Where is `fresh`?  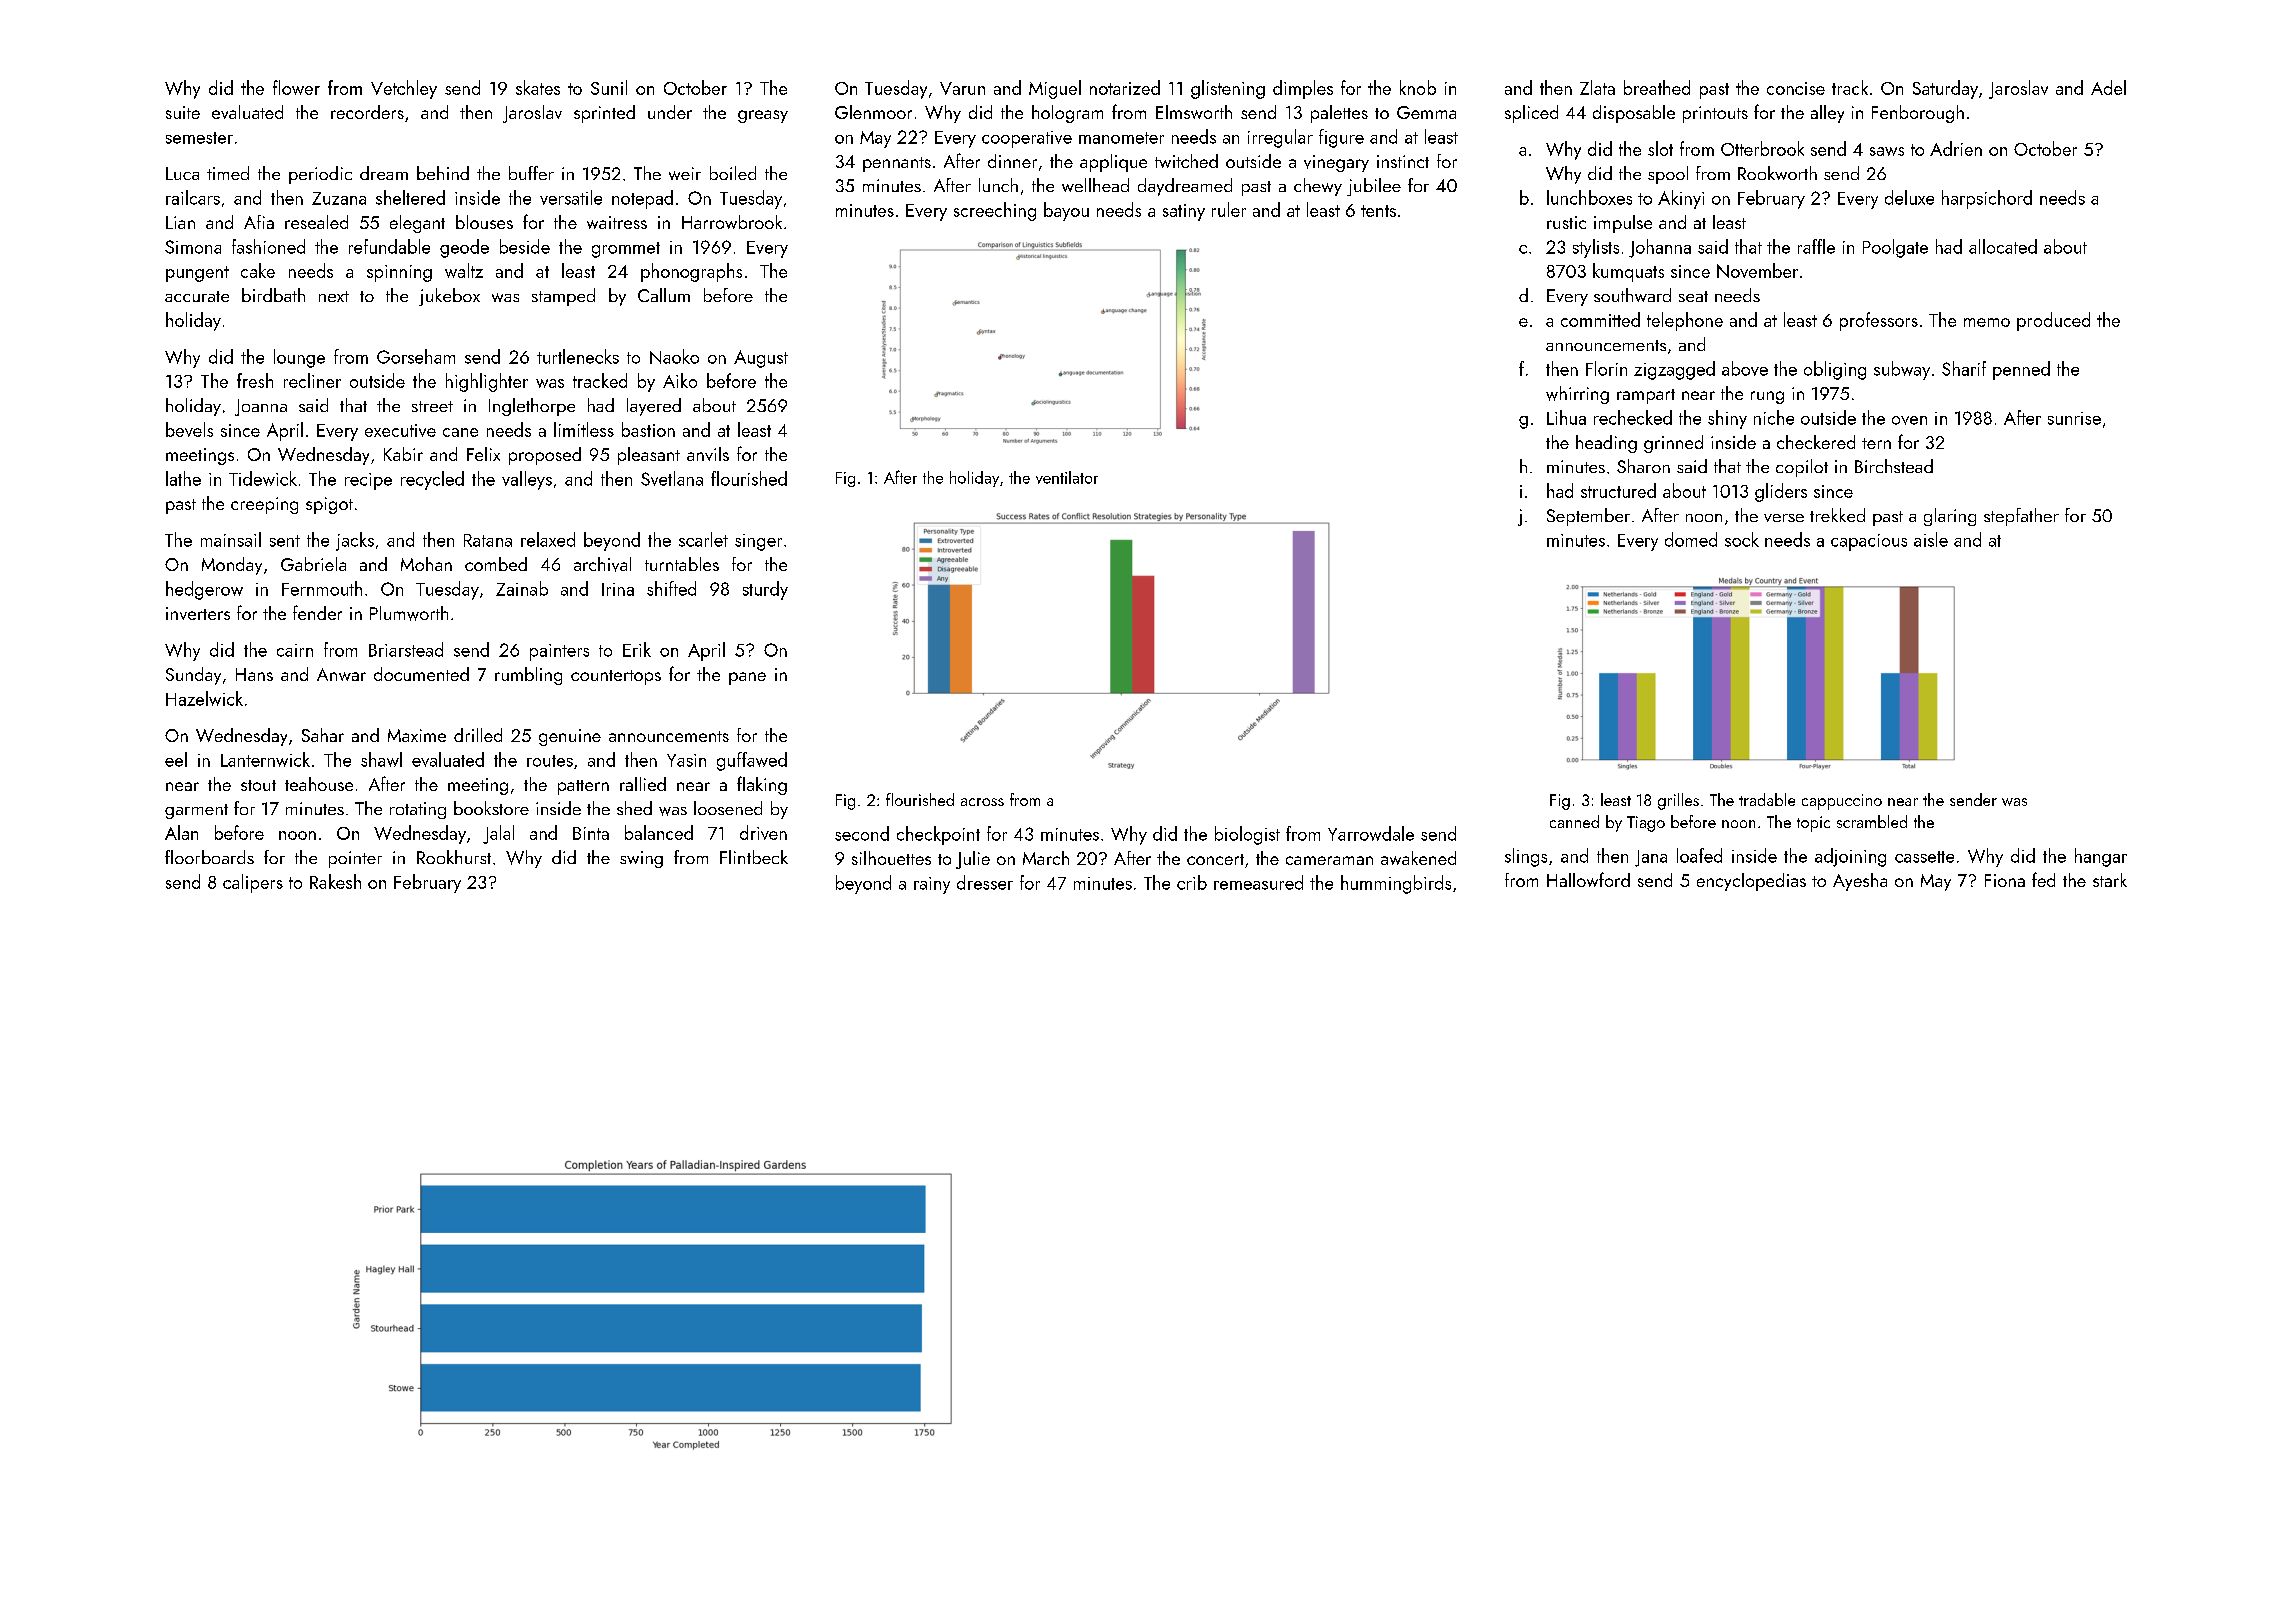 fresh is located at coordinates (255, 380).
